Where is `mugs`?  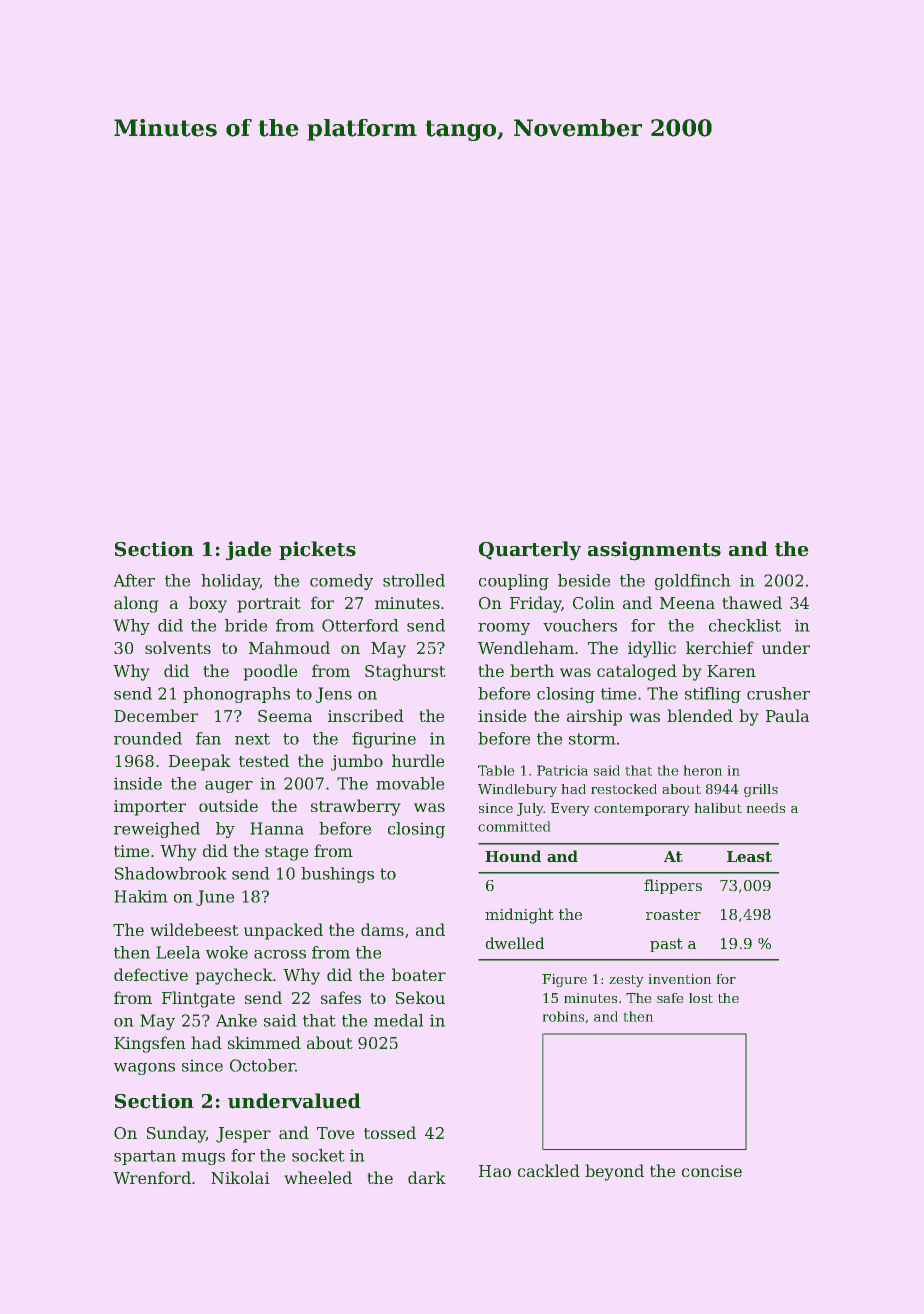 mugs is located at coordinates (203, 1159).
